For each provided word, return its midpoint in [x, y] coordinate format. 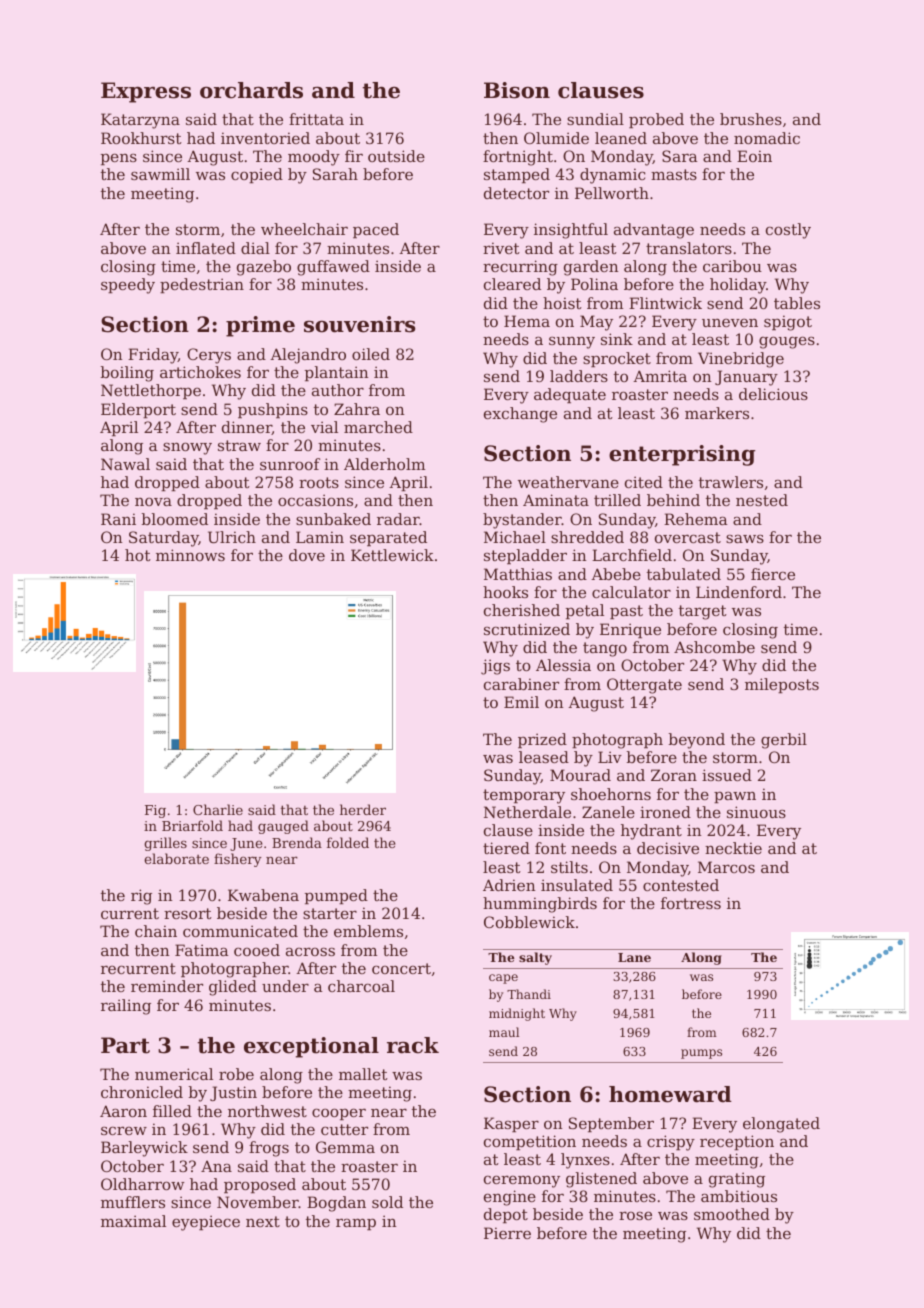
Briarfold [192, 825]
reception [737, 1142]
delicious [773, 394]
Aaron [123, 1111]
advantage [654, 231]
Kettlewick [392, 555]
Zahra [357, 409]
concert [401, 968]
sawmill [160, 174]
